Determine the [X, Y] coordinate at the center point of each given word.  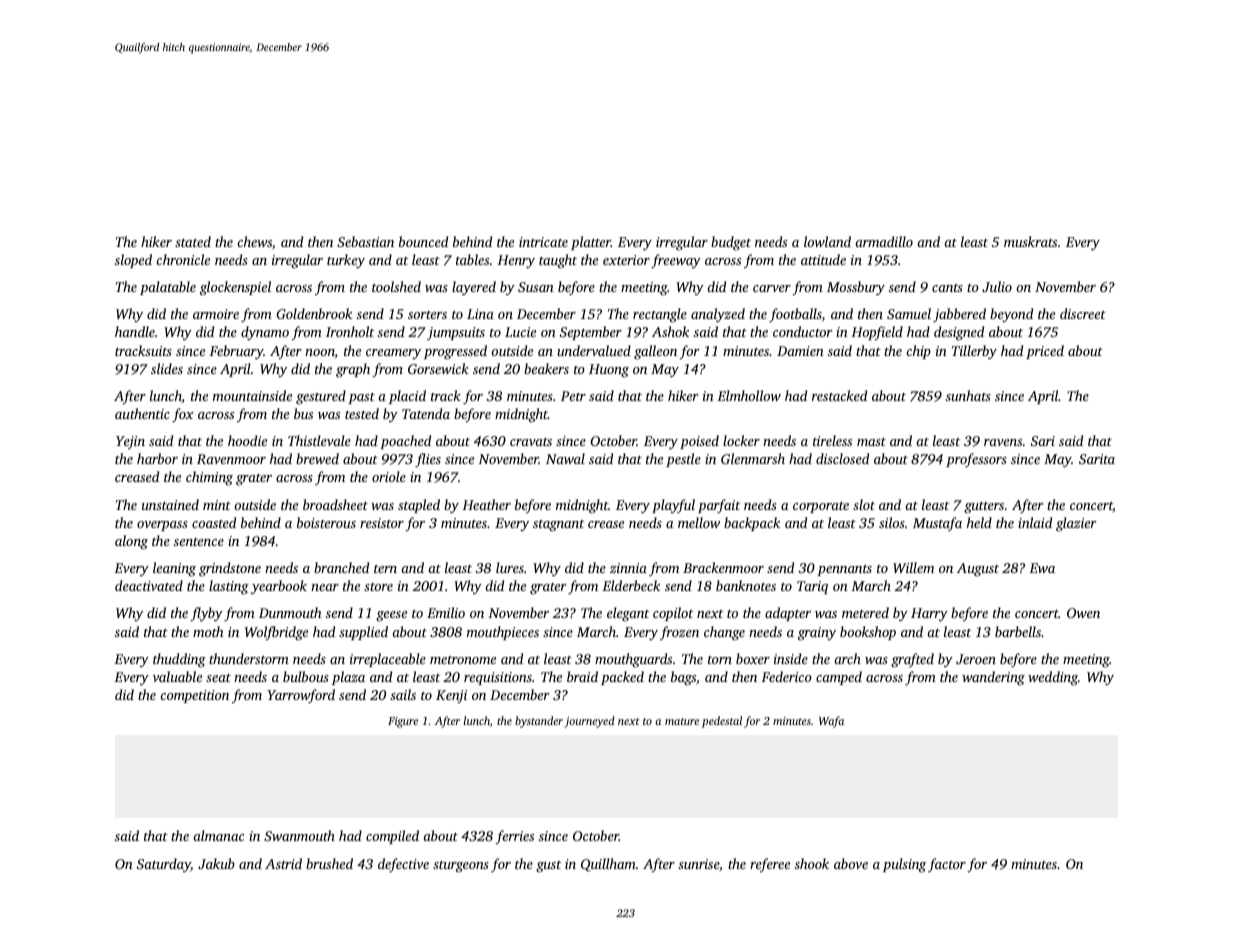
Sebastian [365, 241]
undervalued [594, 350]
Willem [913, 567]
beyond [1011, 315]
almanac [218, 835]
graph [353, 370]
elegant [628, 614]
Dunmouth [290, 612]
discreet [1083, 313]
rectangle [660, 315]
